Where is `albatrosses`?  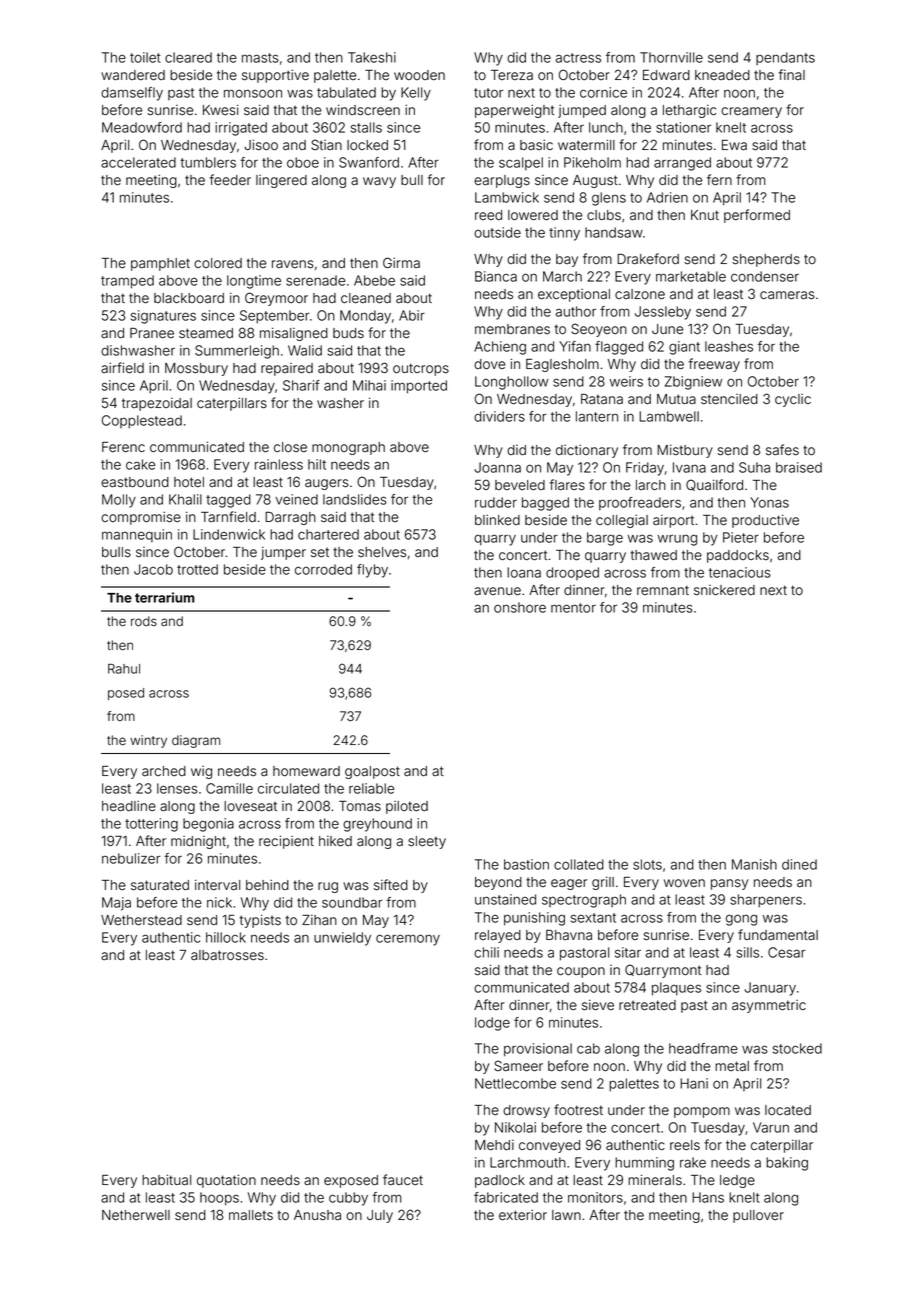
albatrosses is located at coordinates (227, 955).
